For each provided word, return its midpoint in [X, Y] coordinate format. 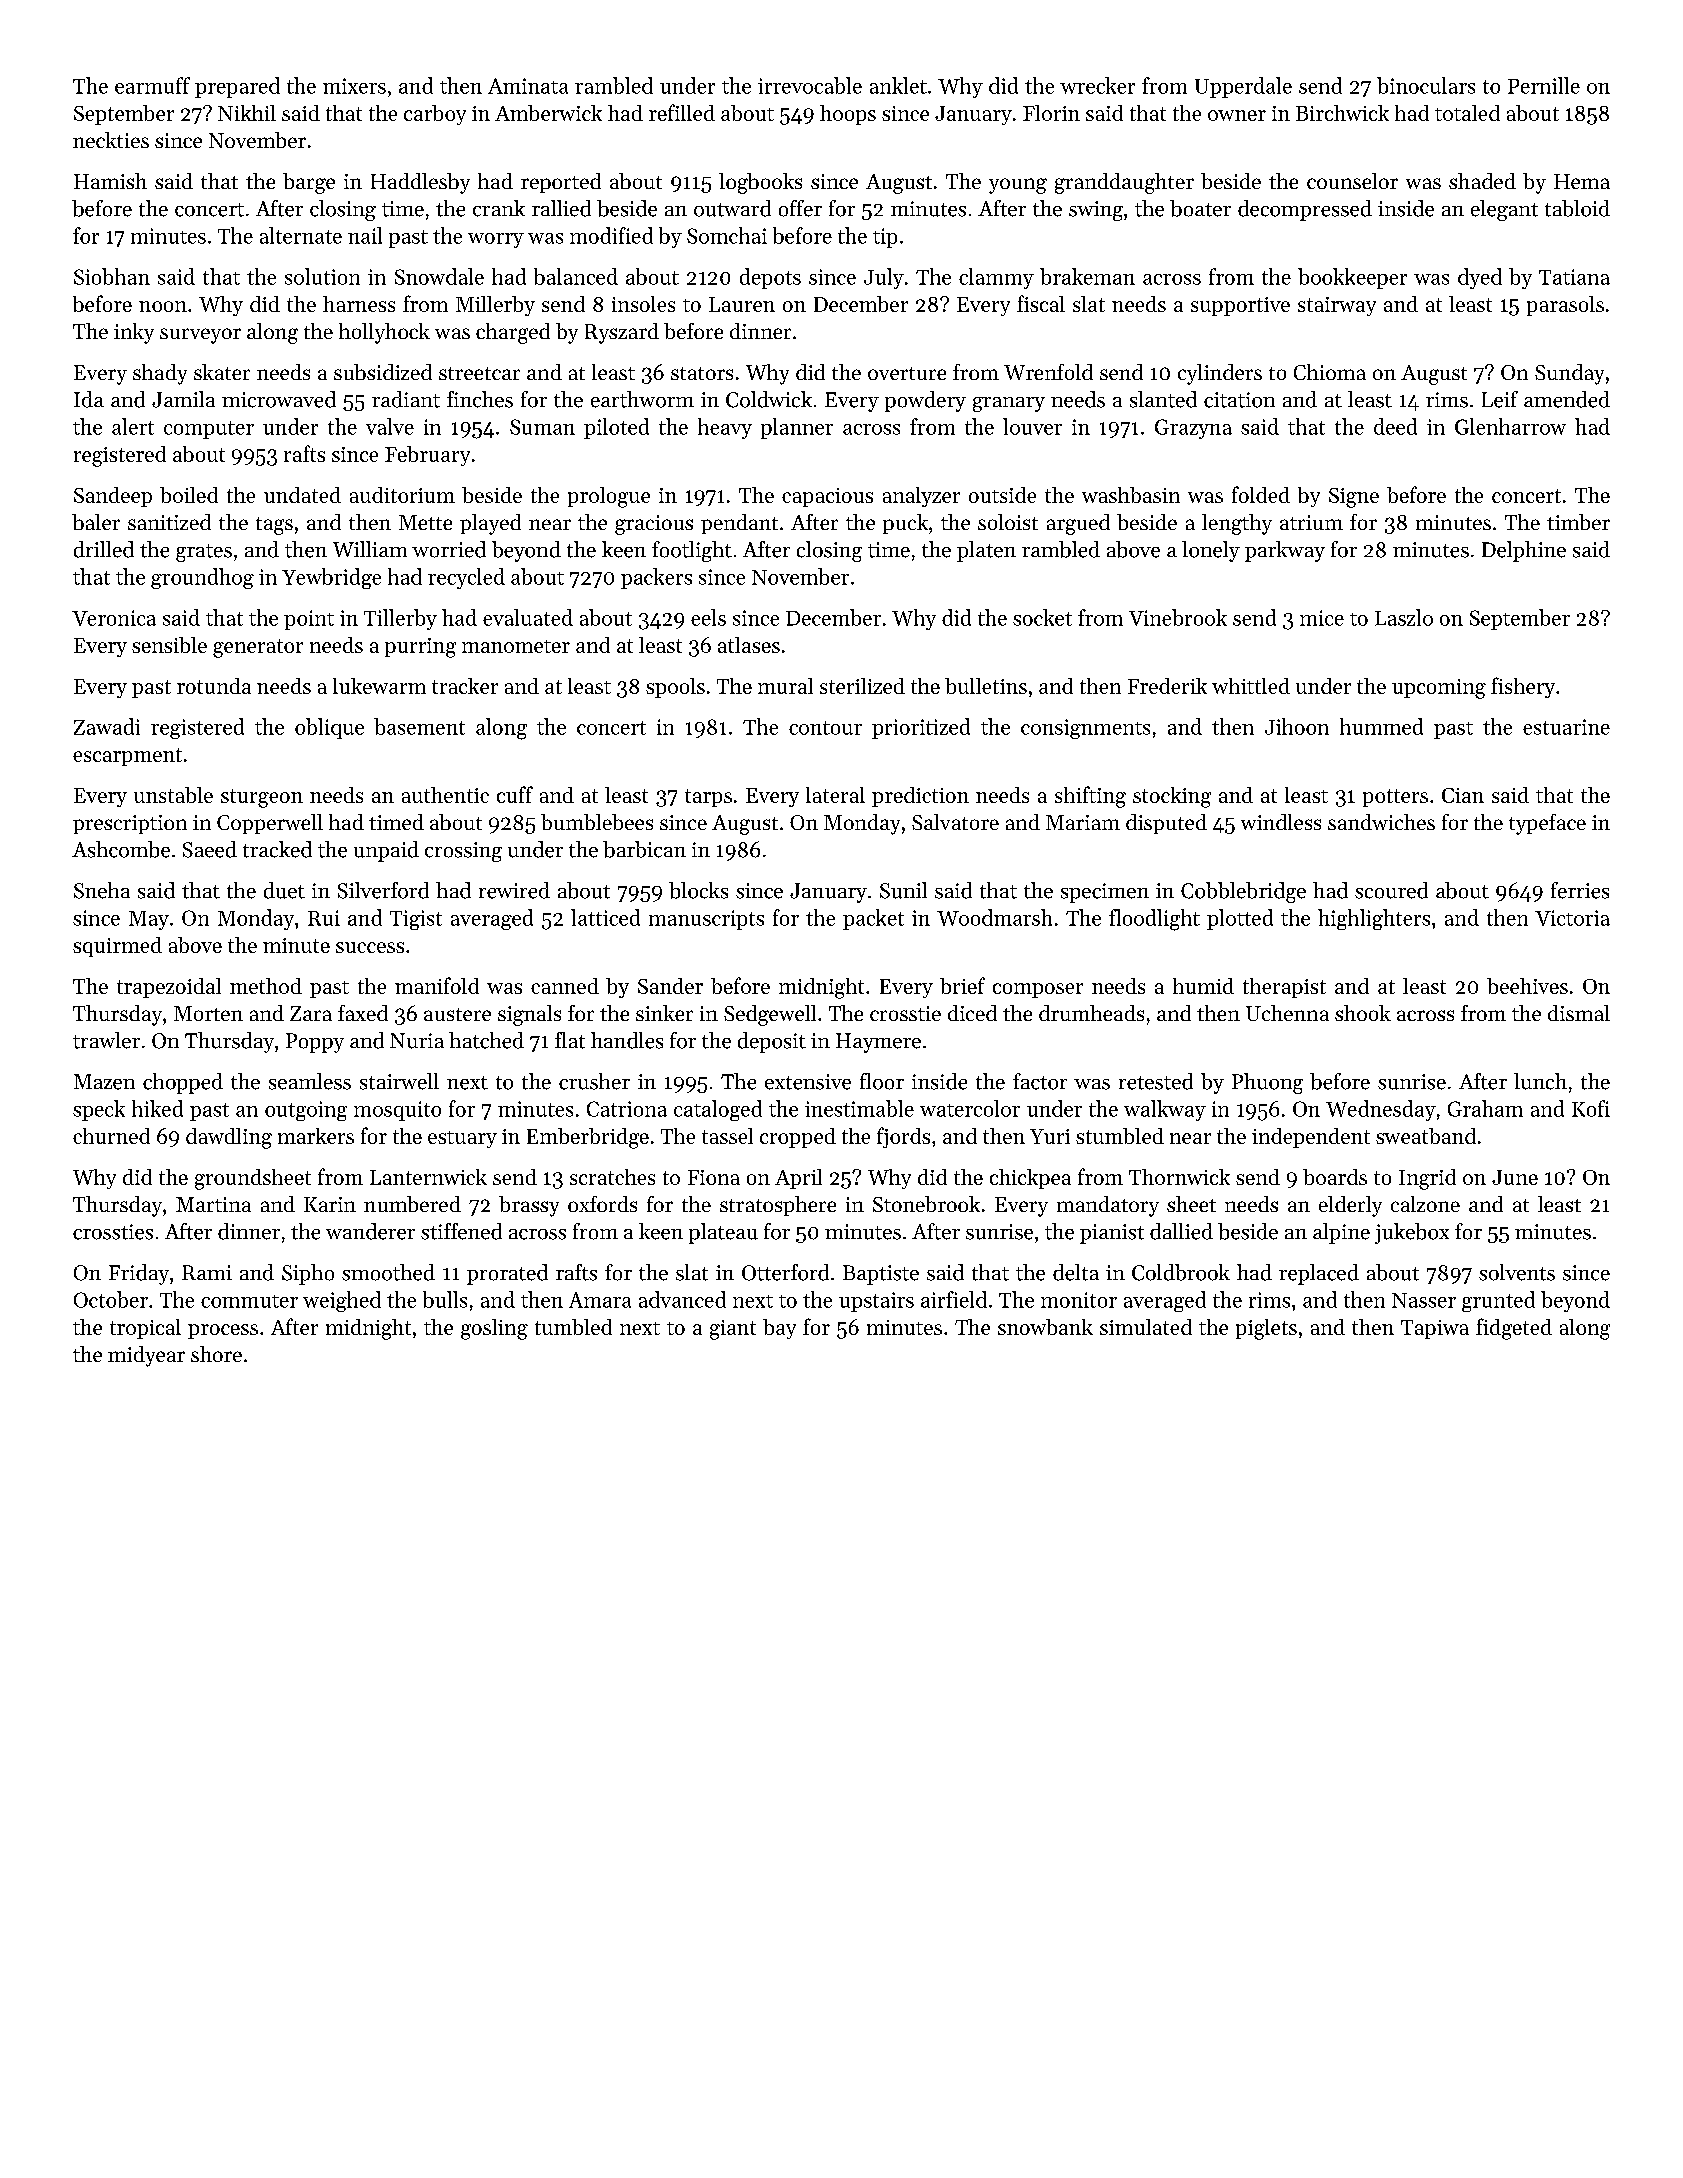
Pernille [1544, 85]
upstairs [876, 1302]
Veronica [114, 618]
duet [284, 890]
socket [1042, 617]
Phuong [1267, 1083]
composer [1038, 990]
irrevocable [810, 85]
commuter [249, 1301]
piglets [1266, 1329]
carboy [435, 115]
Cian [1463, 795]
